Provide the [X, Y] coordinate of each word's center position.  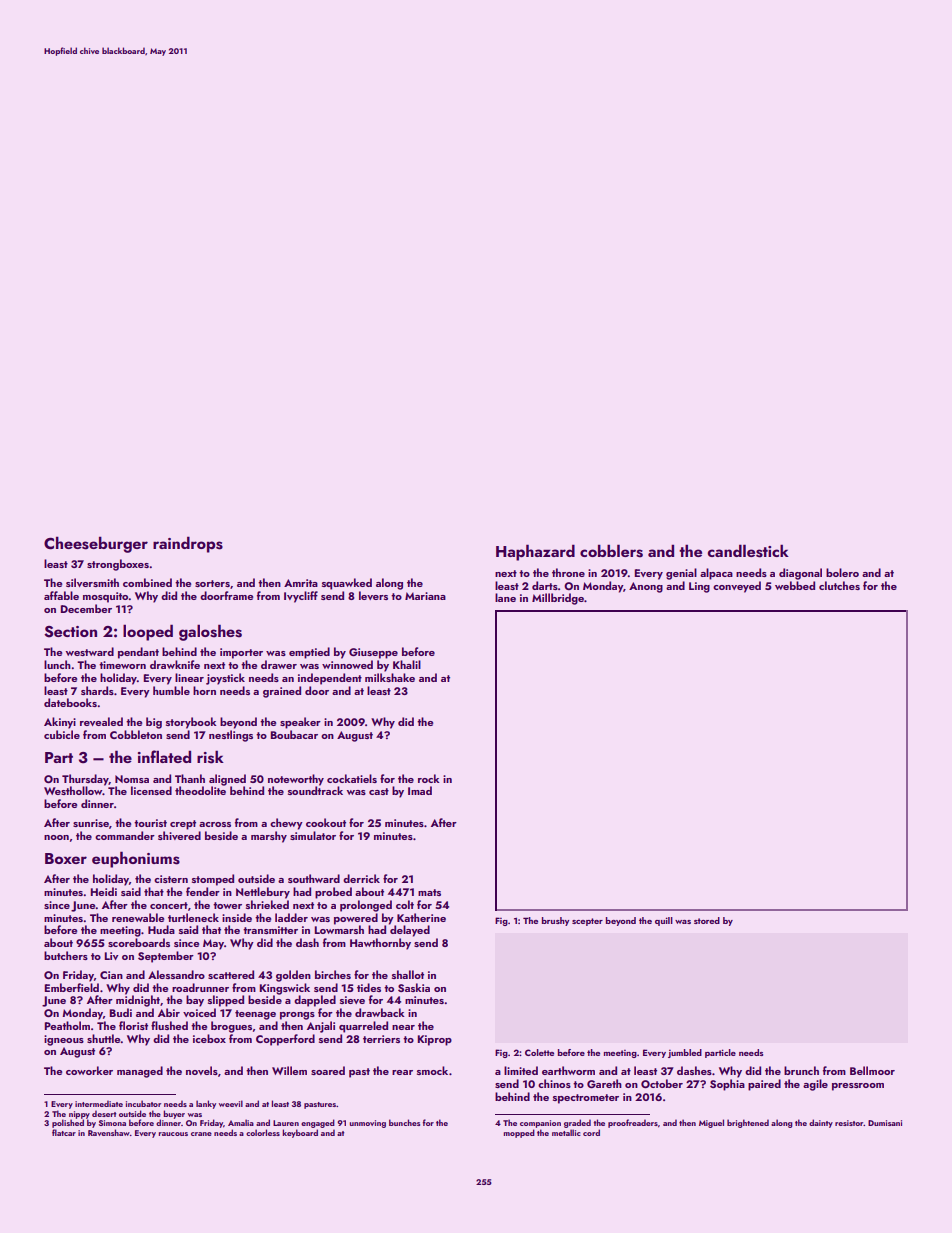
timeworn [122, 665]
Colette [539, 1052]
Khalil [407, 664]
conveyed [737, 587]
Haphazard [535, 552]
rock [429, 778]
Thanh [190, 778]
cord [591, 1132]
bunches [404, 1122]
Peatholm [67, 1025]
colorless [263, 1132]
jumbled [685, 1053]
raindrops [188, 544]
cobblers [611, 551]
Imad [420, 790]
